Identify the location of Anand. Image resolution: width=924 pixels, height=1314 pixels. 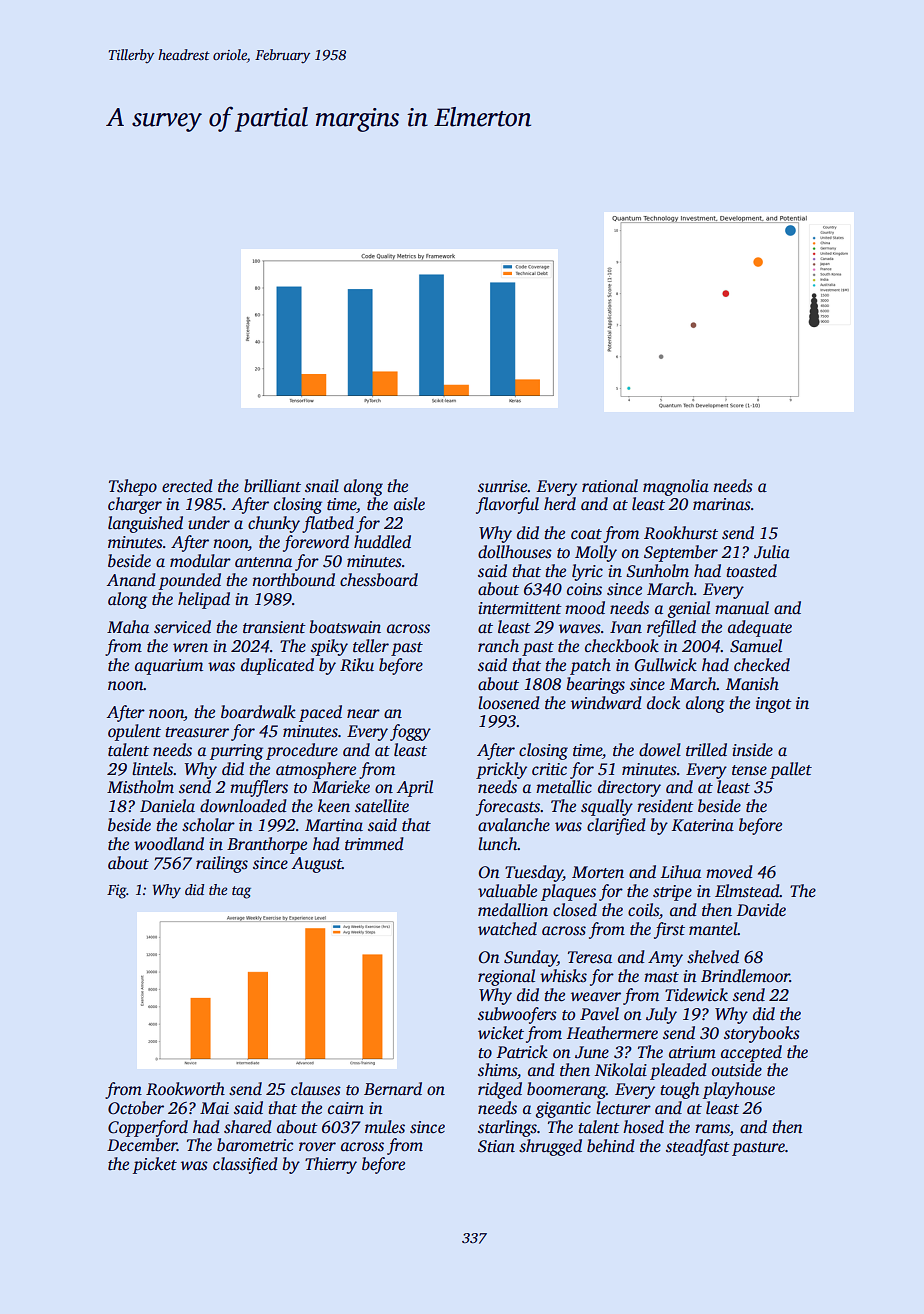
(131, 580).
